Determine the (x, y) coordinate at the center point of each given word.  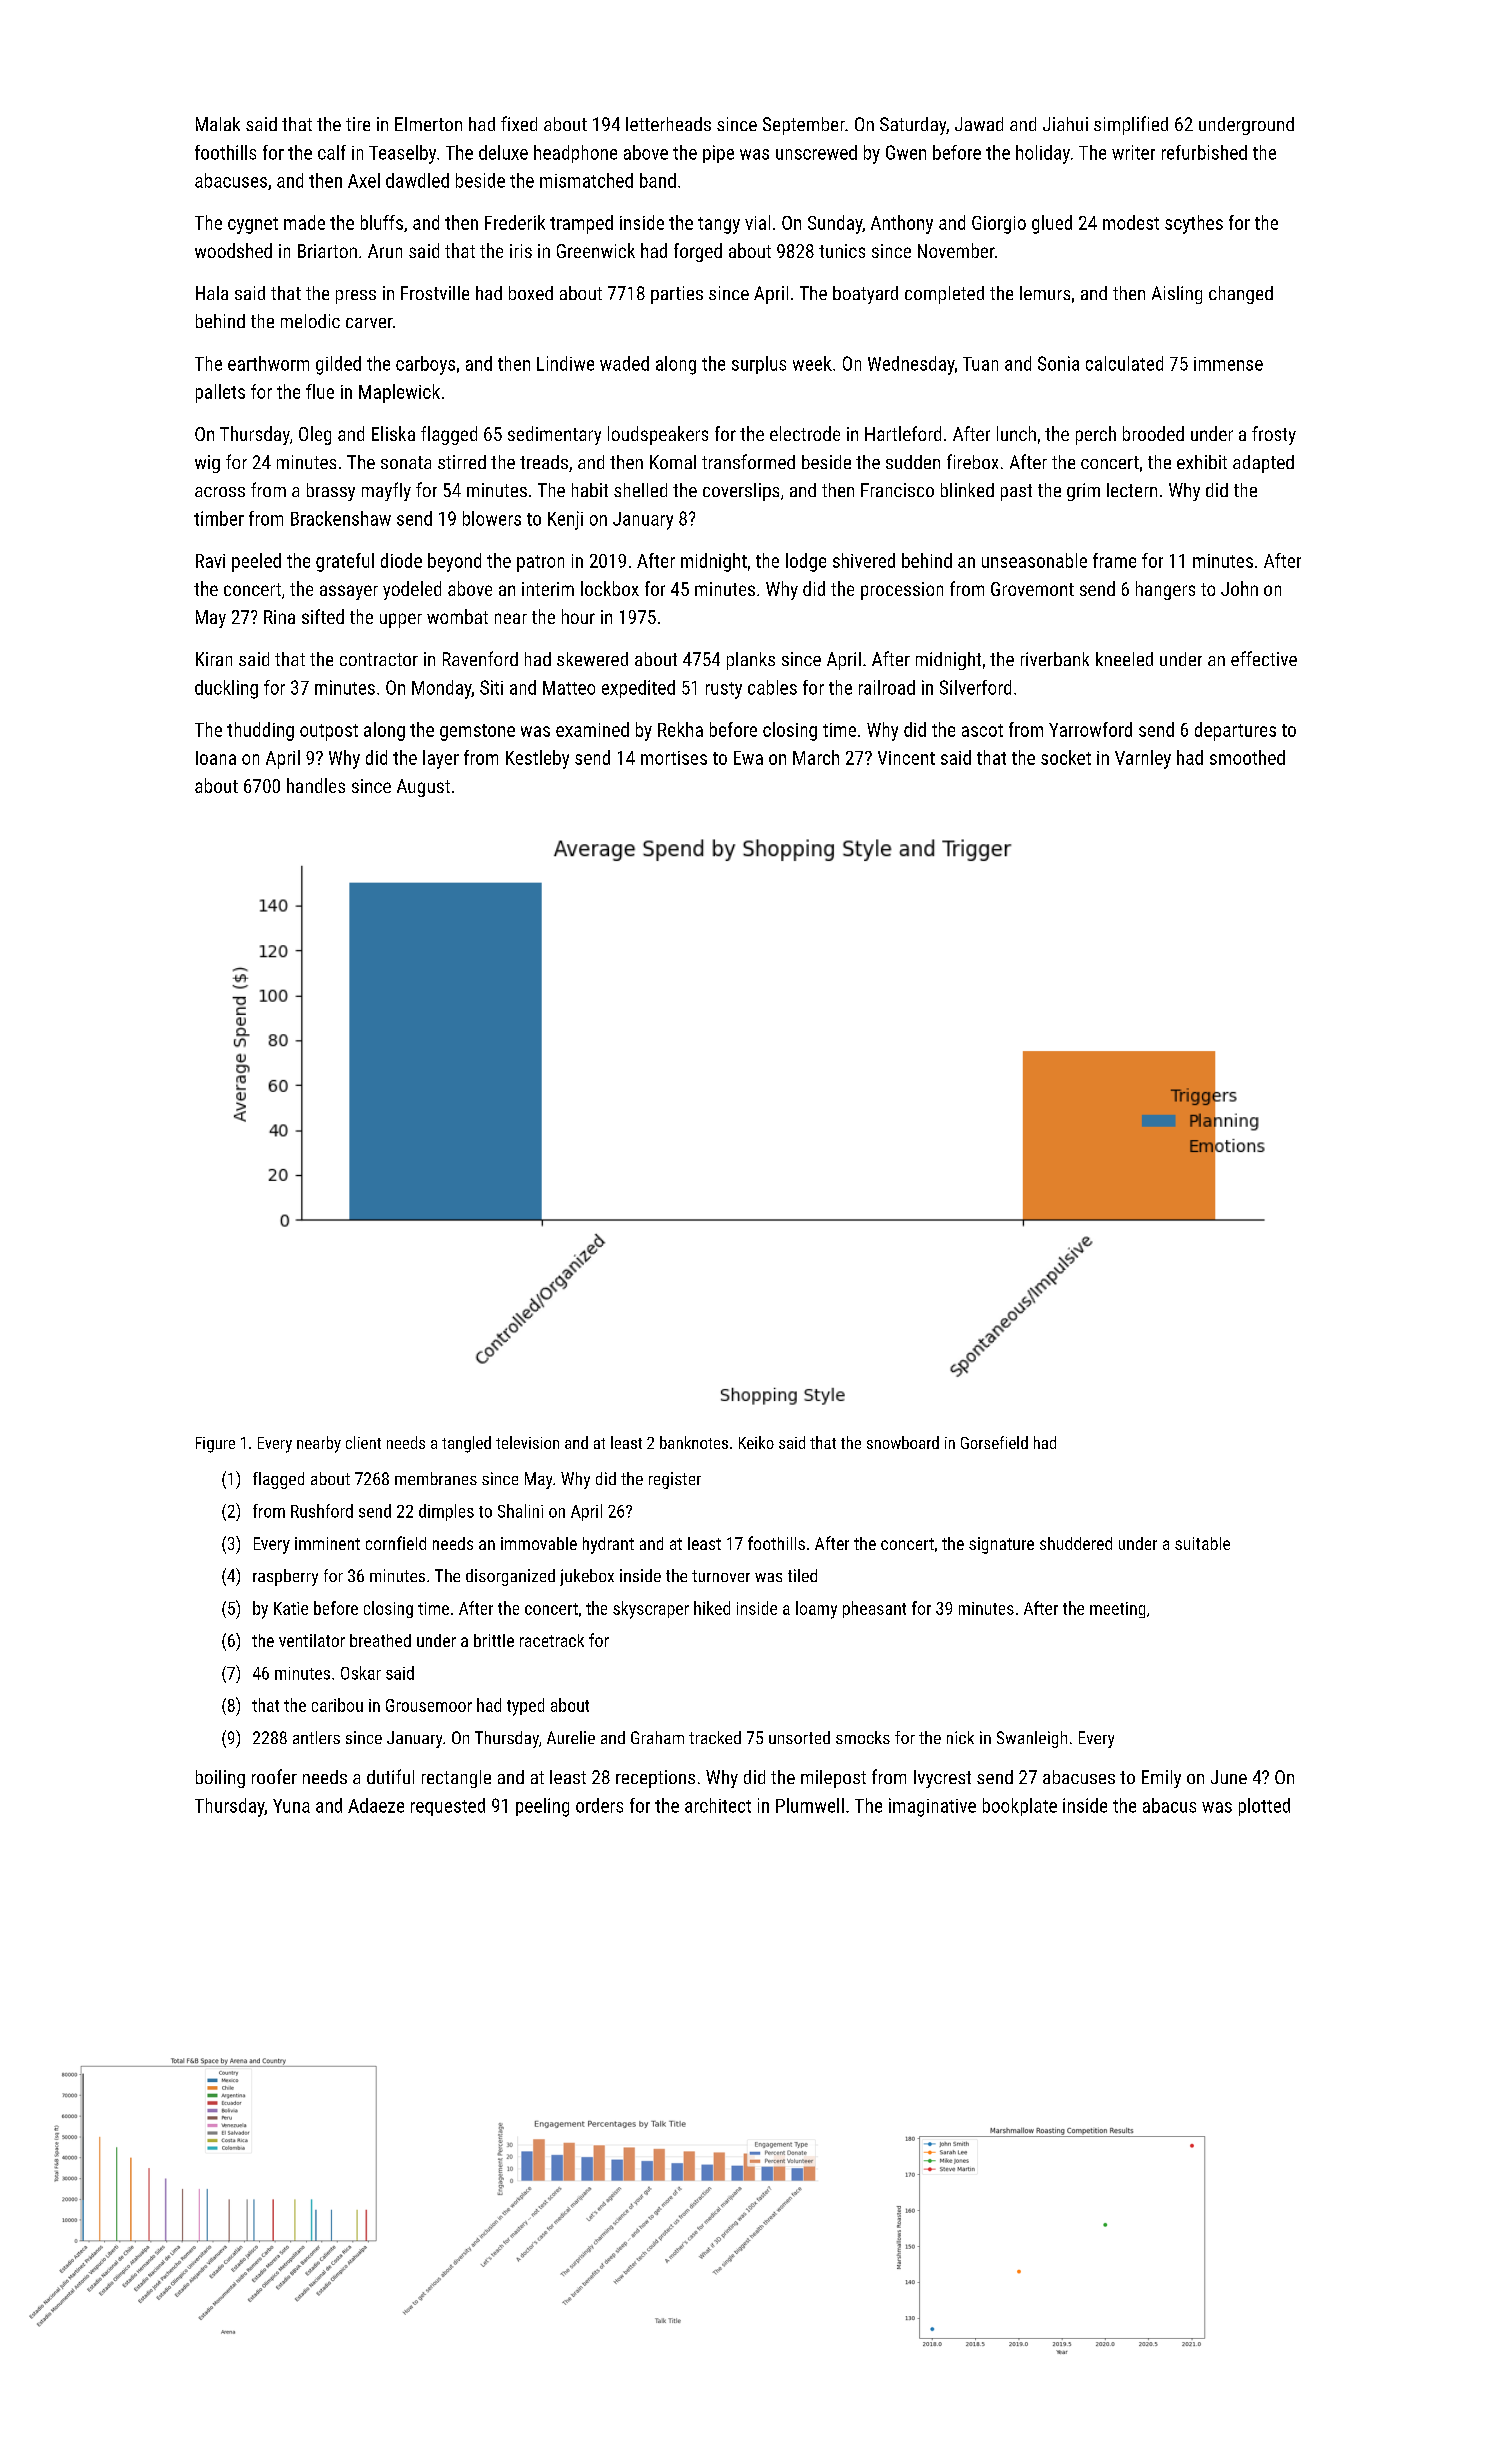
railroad (887, 687)
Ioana (216, 758)
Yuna (291, 1806)
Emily (1161, 1779)
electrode (805, 433)
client (363, 1442)
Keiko (756, 1442)
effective (1264, 658)
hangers (1165, 590)
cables (772, 687)
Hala (212, 293)
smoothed (1247, 757)
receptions (655, 1779)
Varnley (1143, 759)
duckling (226, 689)
